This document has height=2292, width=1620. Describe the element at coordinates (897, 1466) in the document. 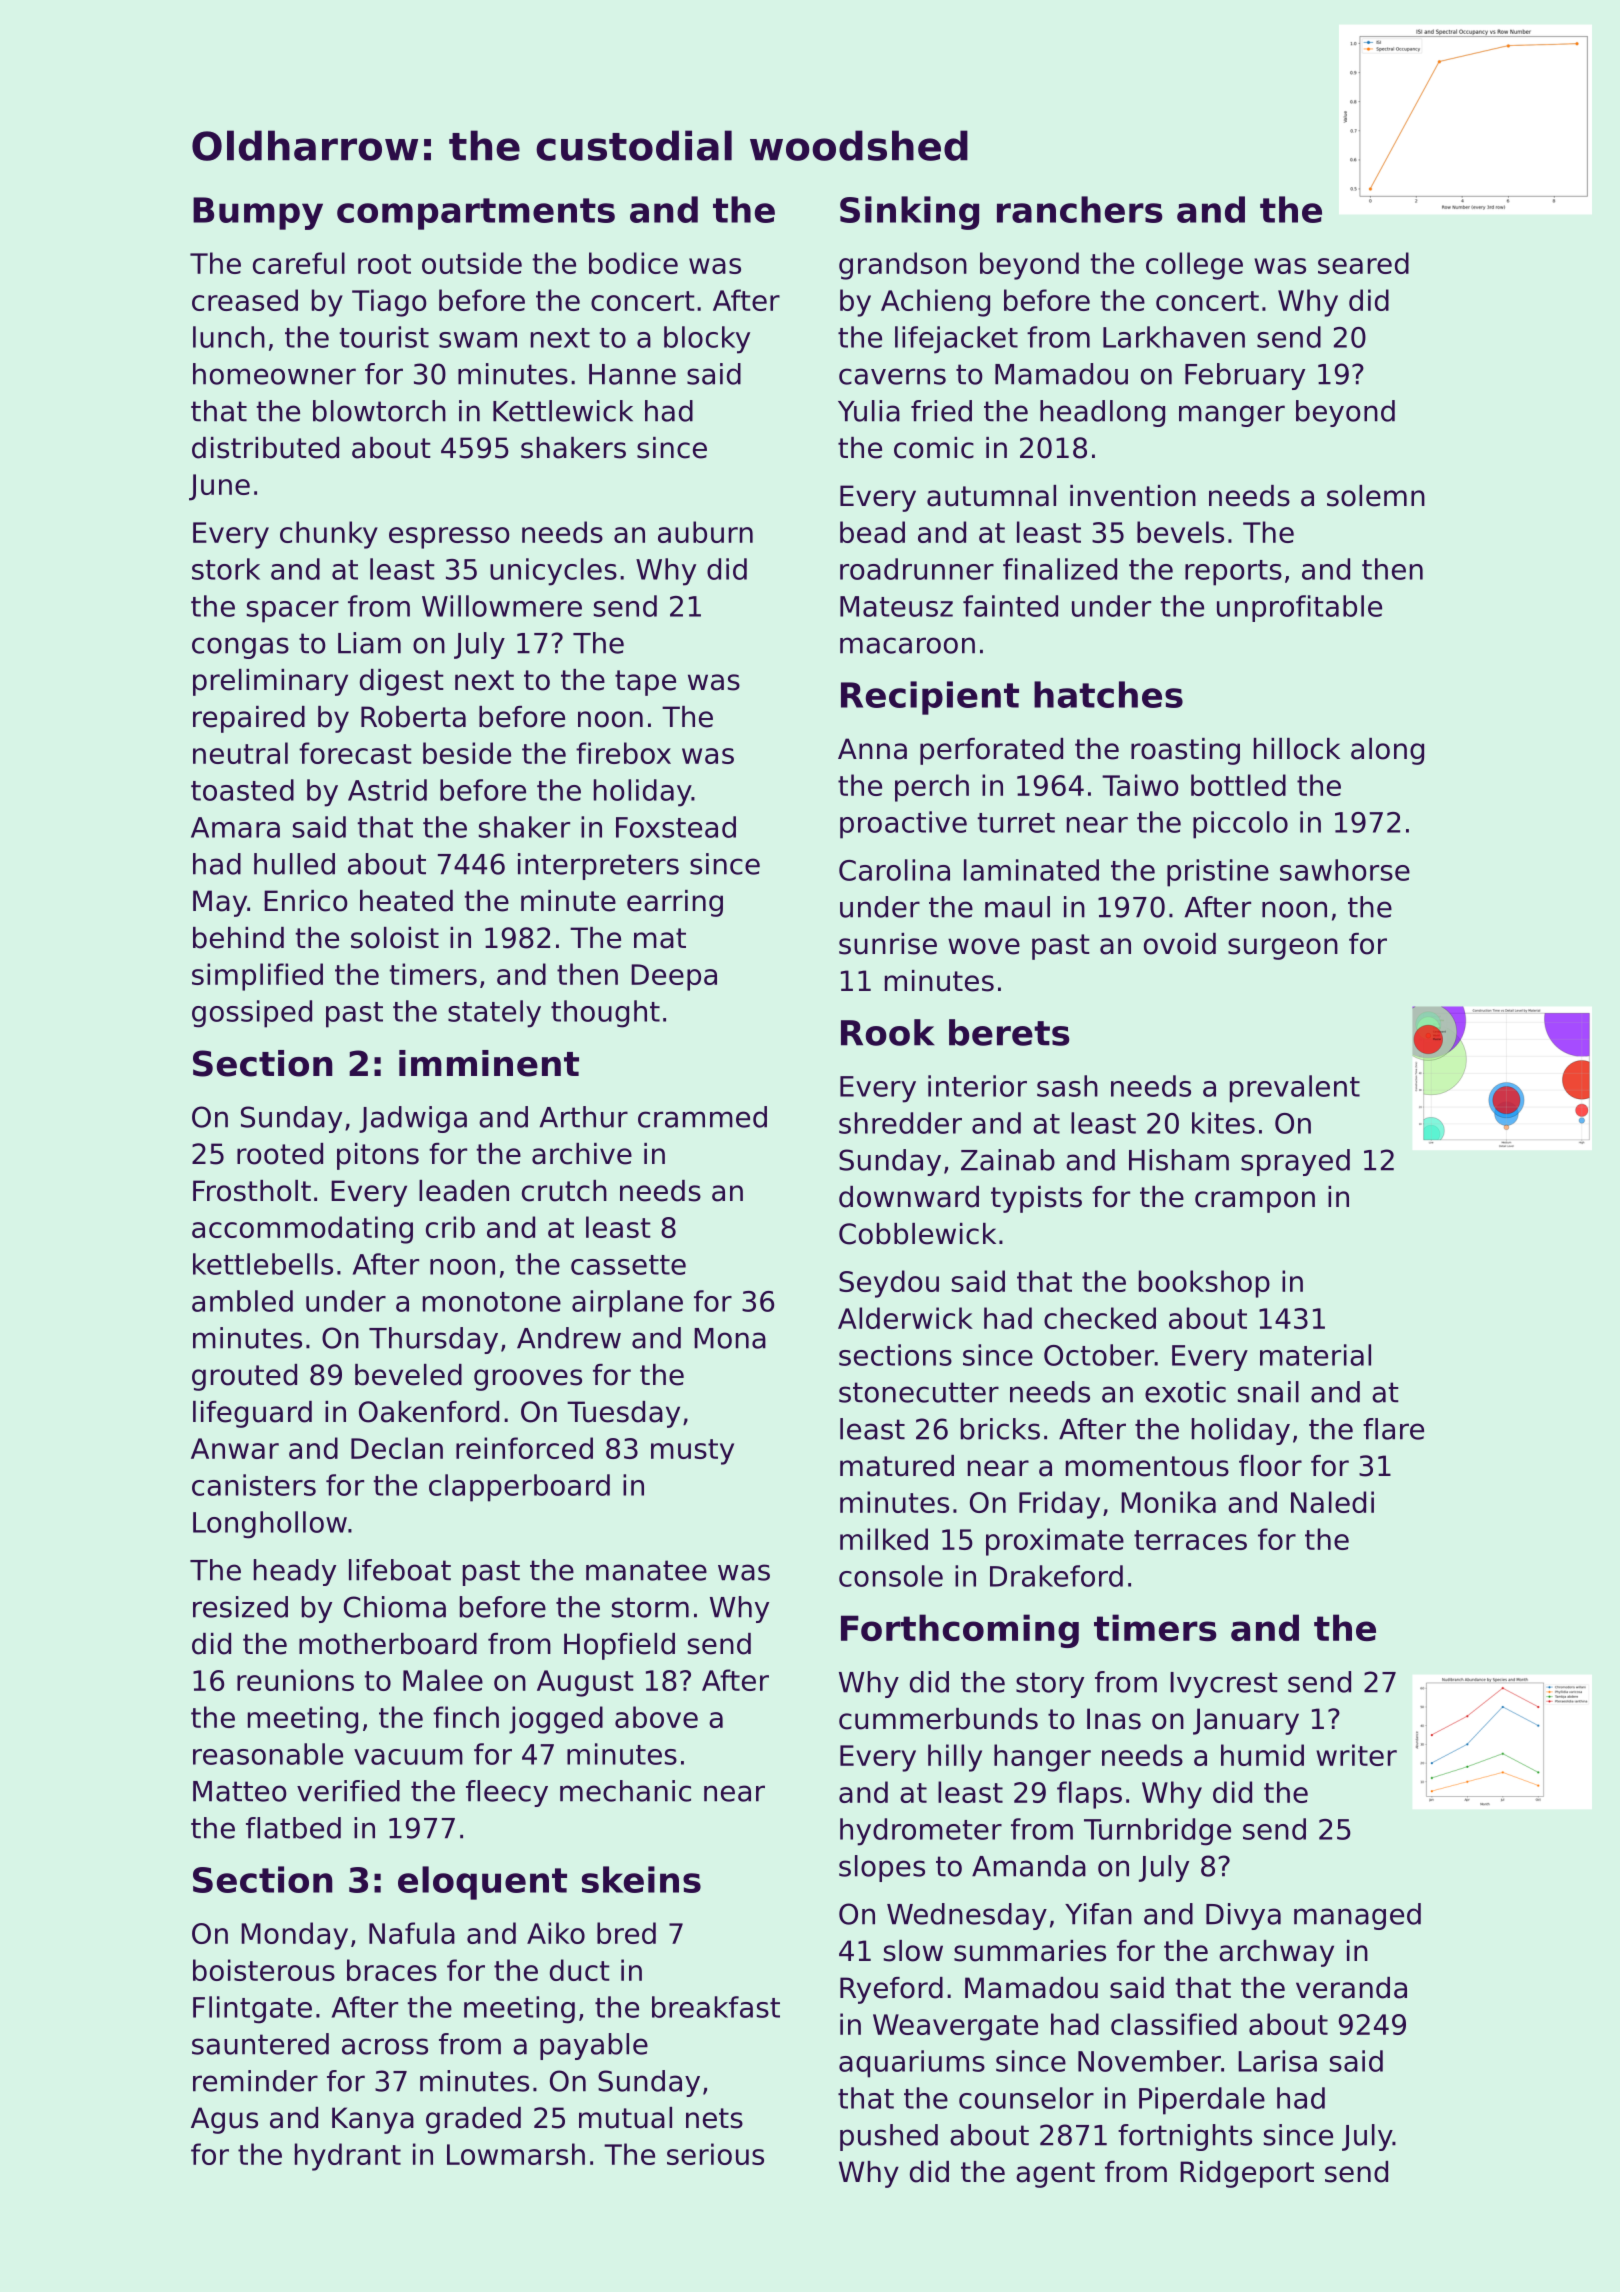

I see `matured` at that location.
